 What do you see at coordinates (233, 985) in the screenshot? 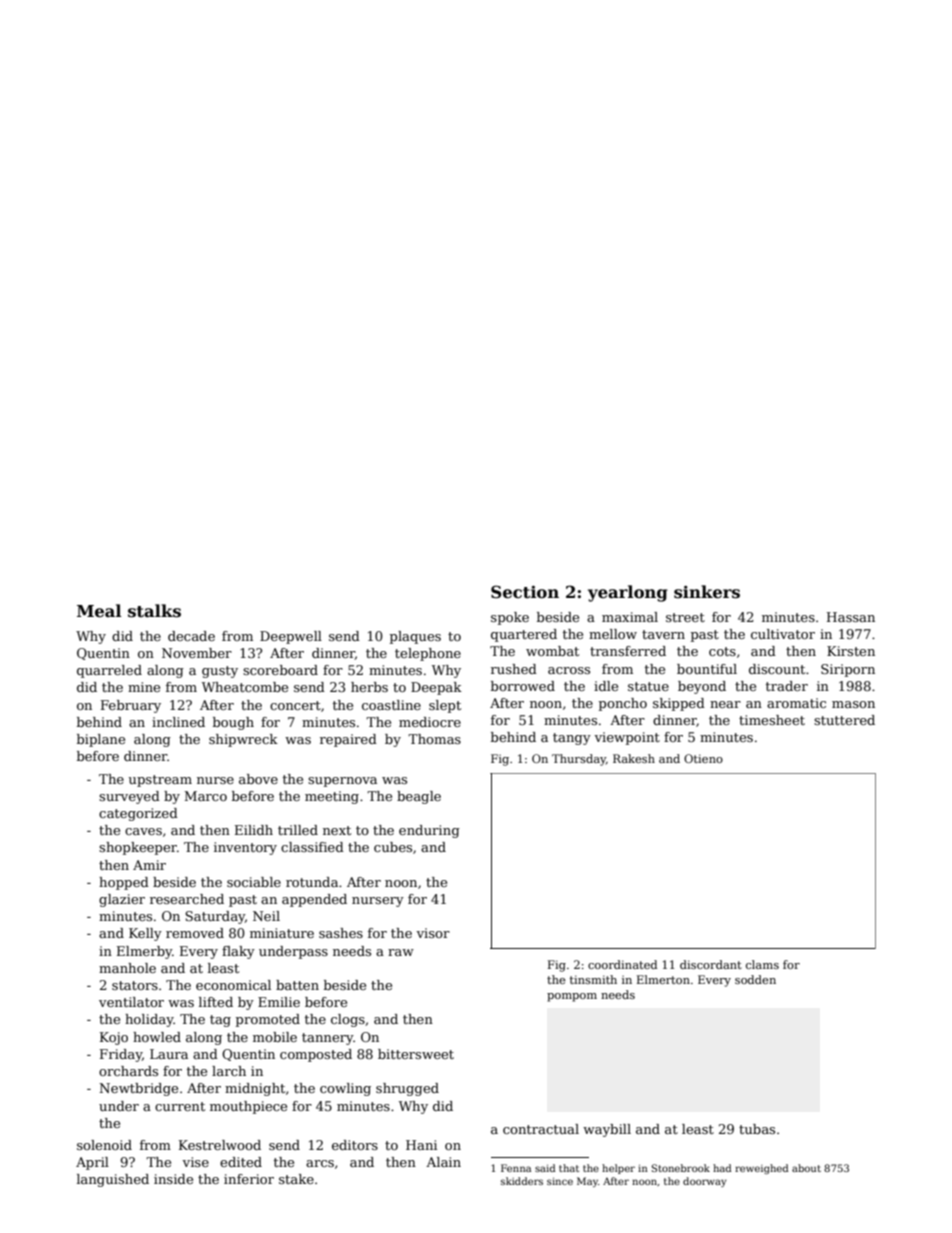
I see `economical` at bounding box center [233, 985].
